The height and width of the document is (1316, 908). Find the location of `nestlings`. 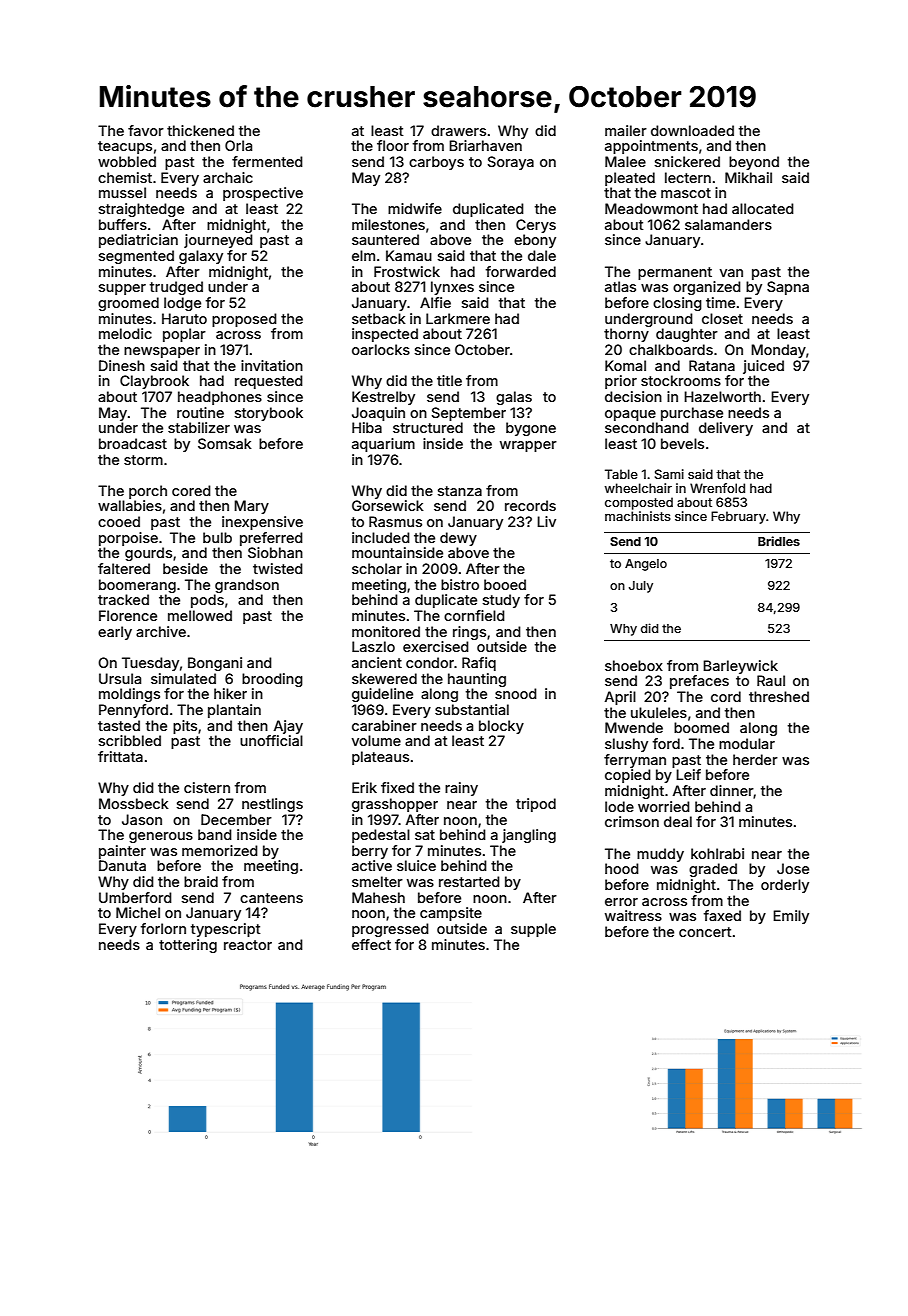

nestlings is located at coordinates (272, 805).
